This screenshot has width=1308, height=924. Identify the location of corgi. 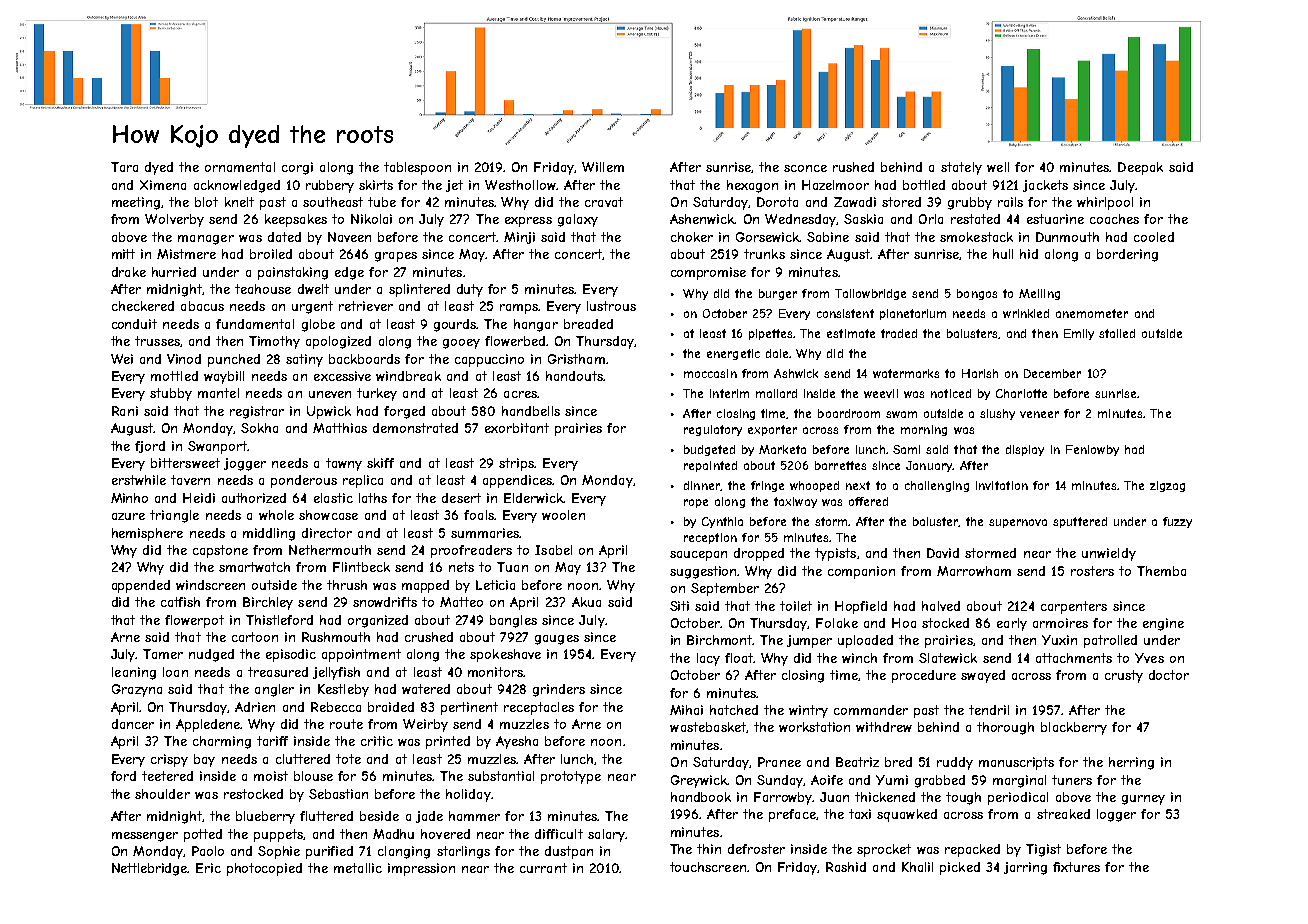
(297, 168).
